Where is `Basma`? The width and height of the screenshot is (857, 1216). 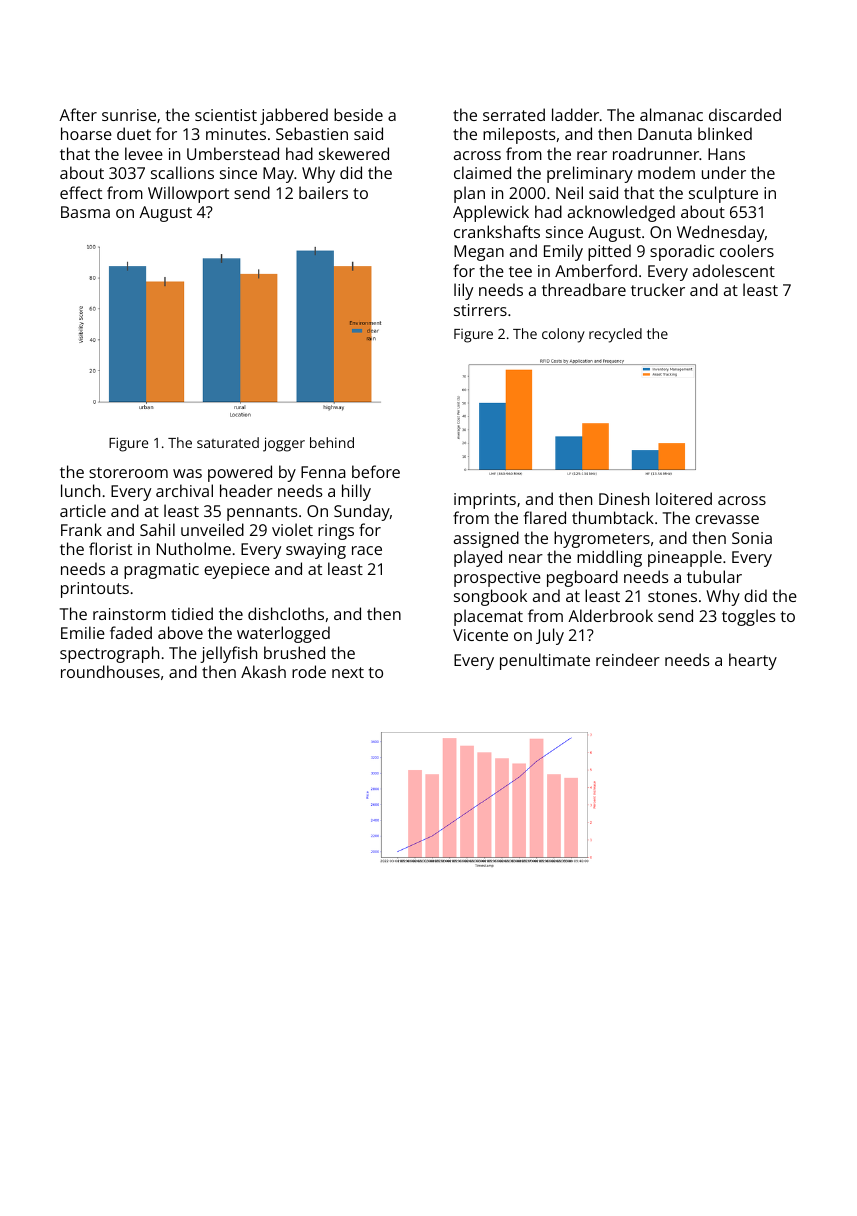 Basma is located at coordinates (85, 212).
